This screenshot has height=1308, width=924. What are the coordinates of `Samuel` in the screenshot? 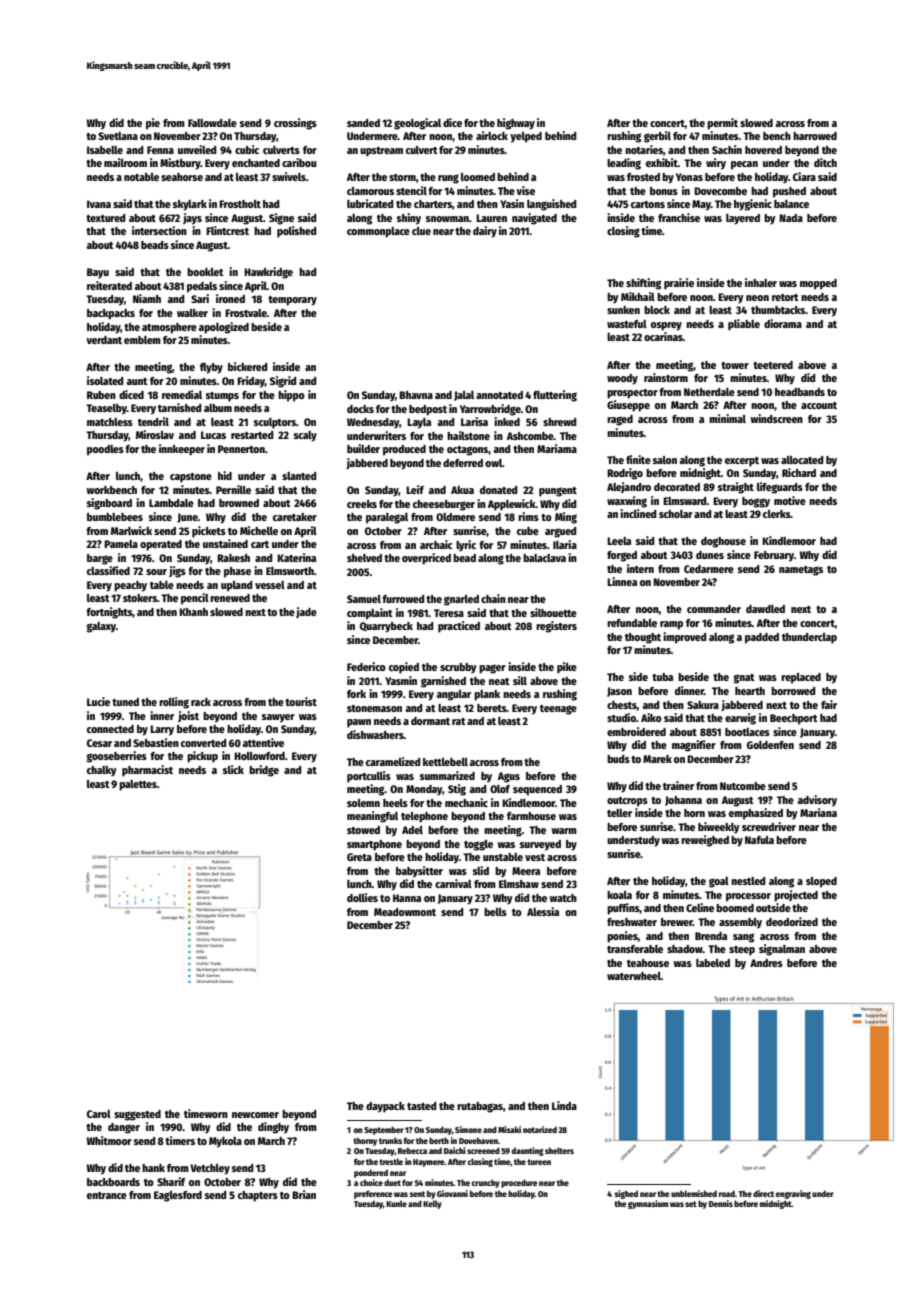 It's located at (364, 599).
